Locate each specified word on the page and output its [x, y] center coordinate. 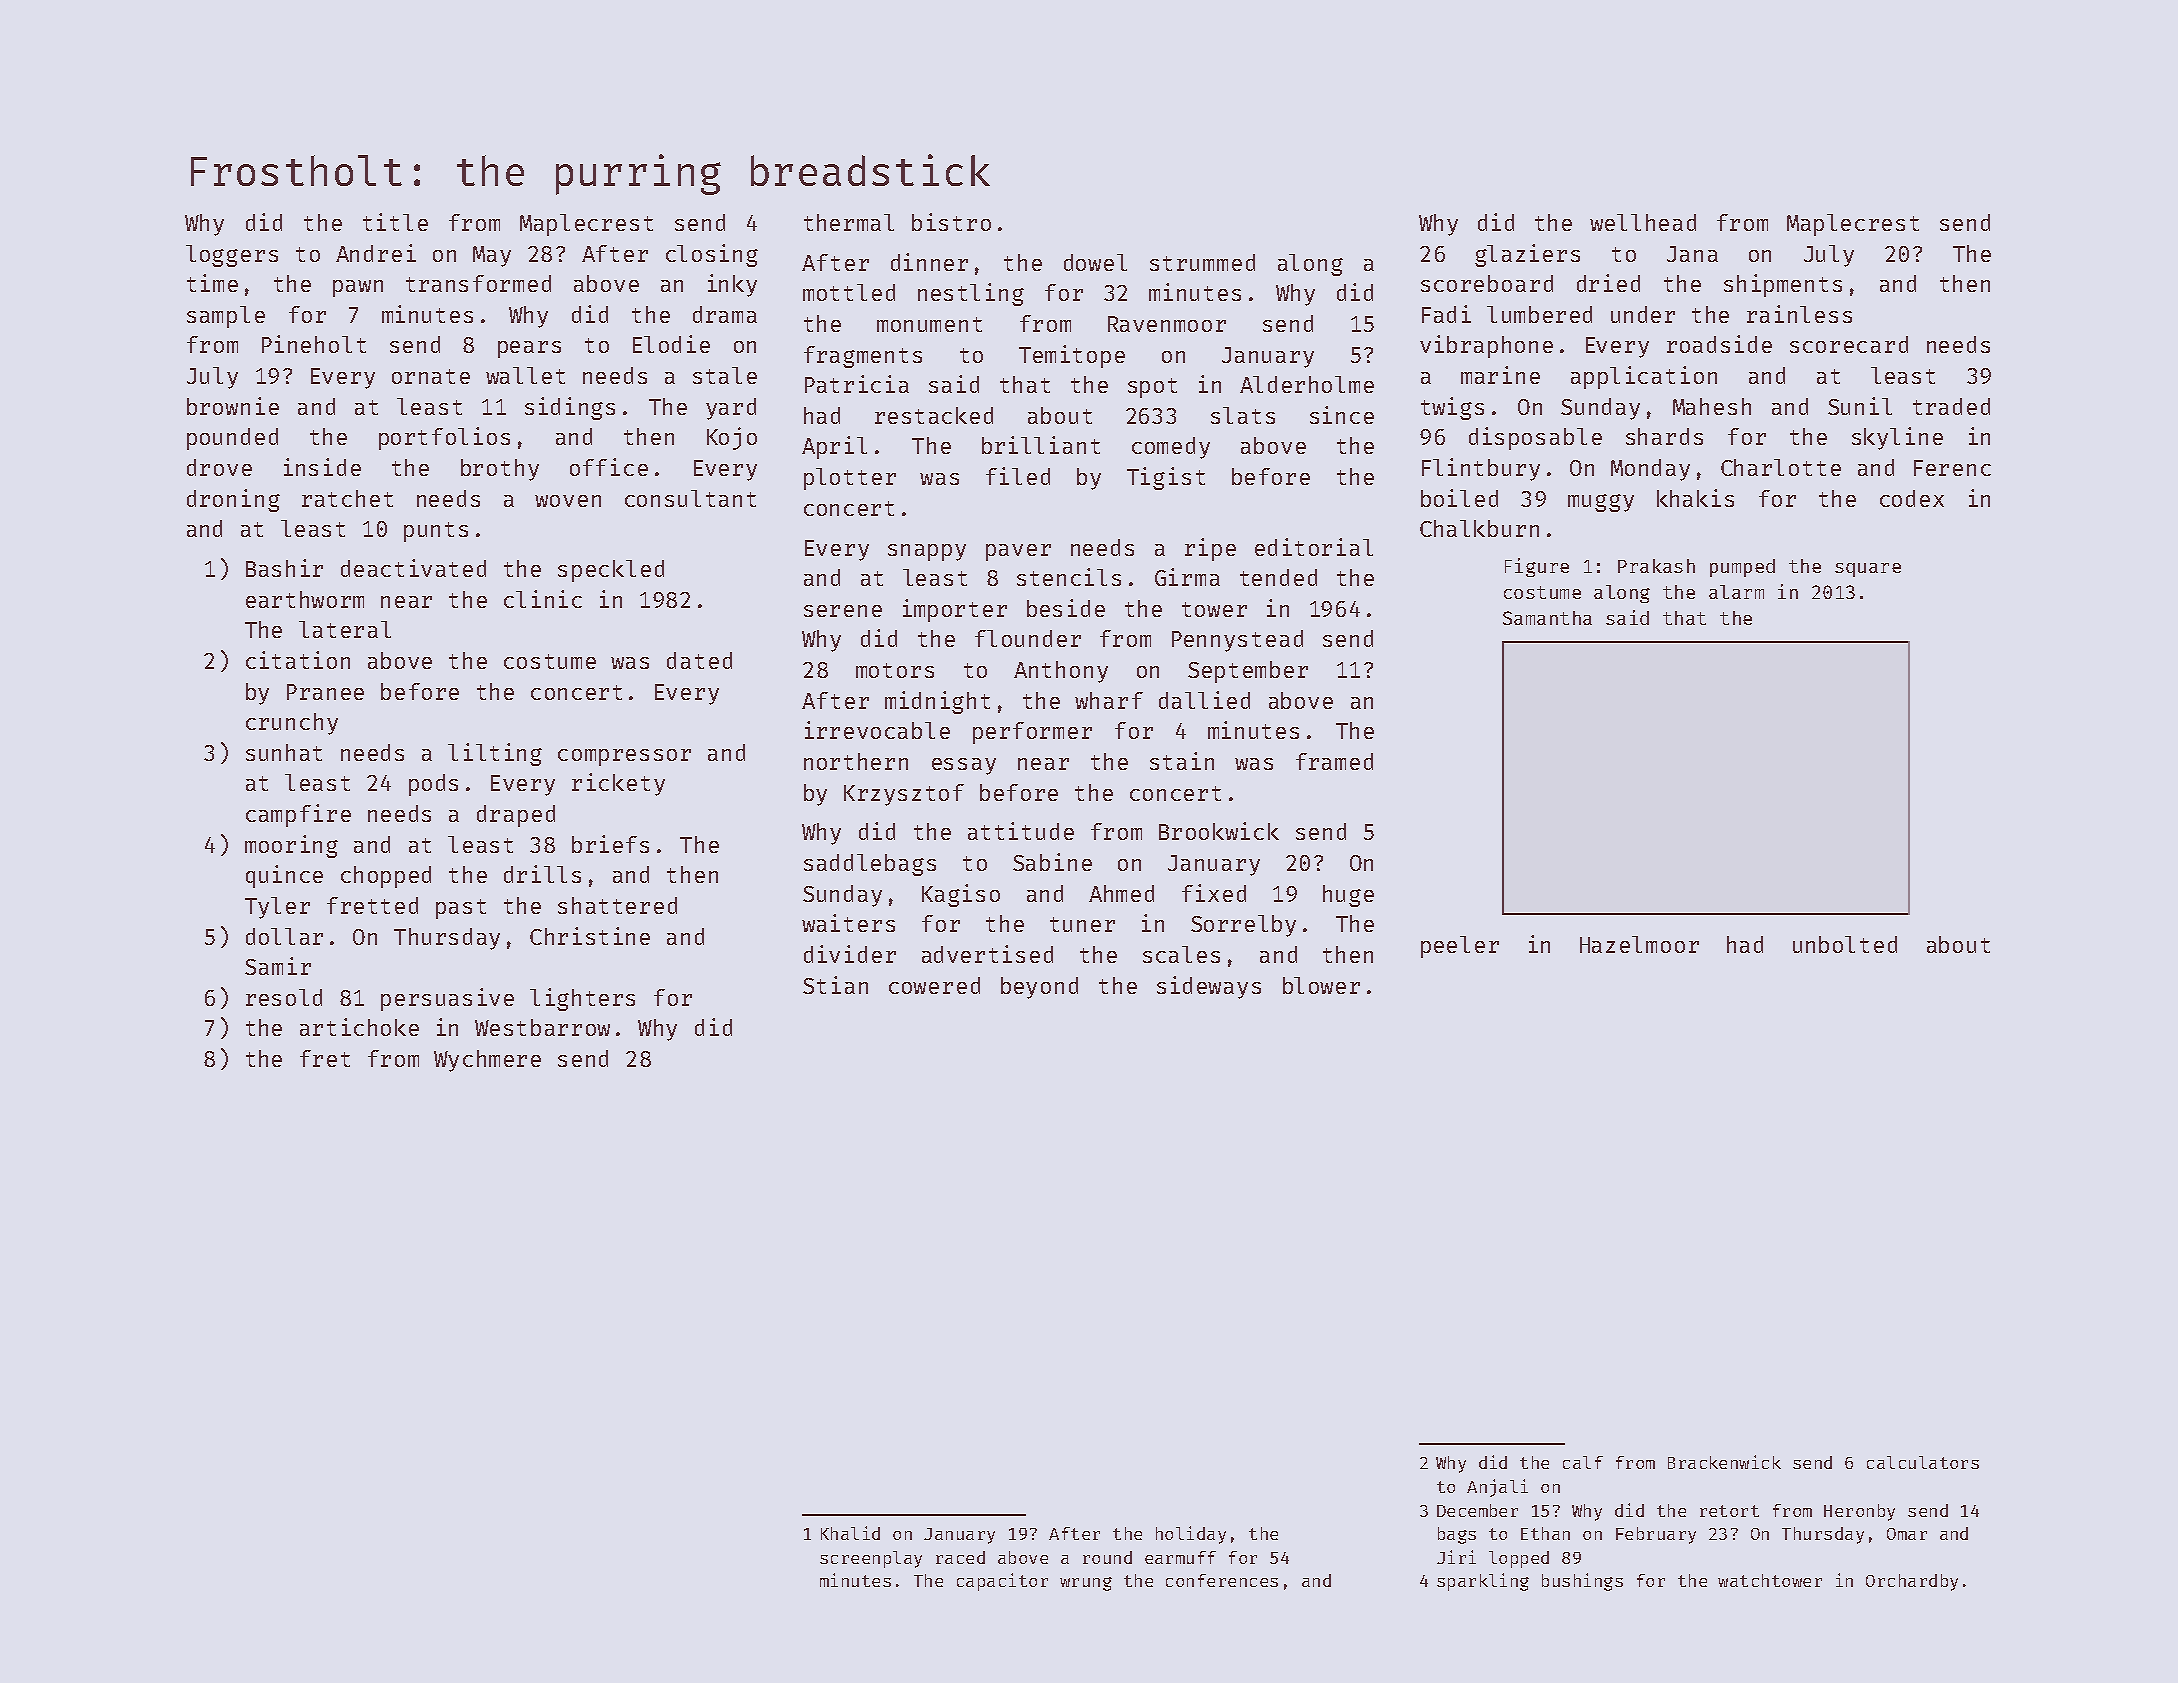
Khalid [850, 1533]
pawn [358, 288]
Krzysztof [904, 795]
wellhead [1643, 222]
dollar [284, 936]
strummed [1202, 262]
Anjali [1497, 1488]
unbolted [1845, 944]
